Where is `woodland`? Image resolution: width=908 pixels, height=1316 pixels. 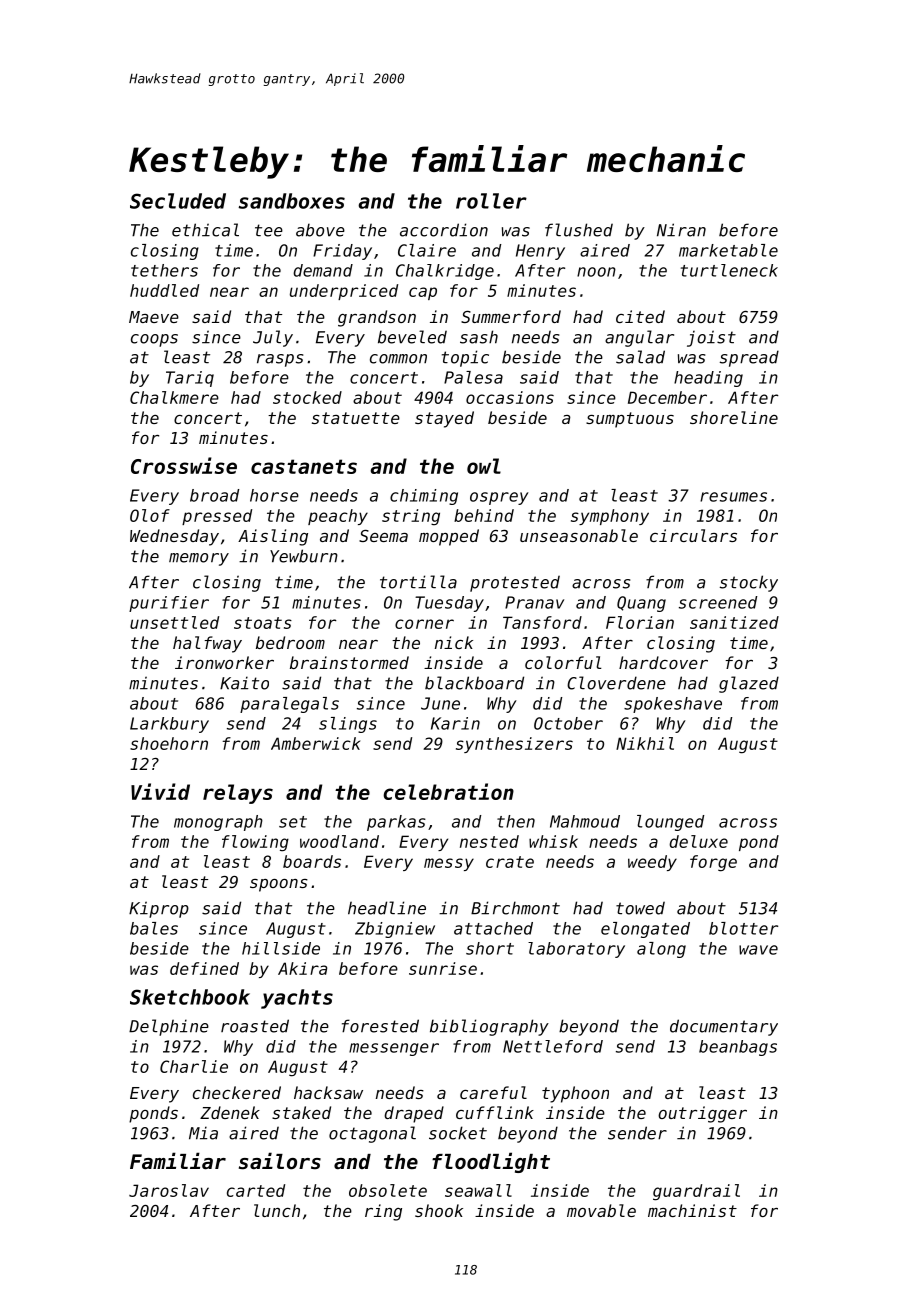 woodland is located at coordinates (339, 841).
